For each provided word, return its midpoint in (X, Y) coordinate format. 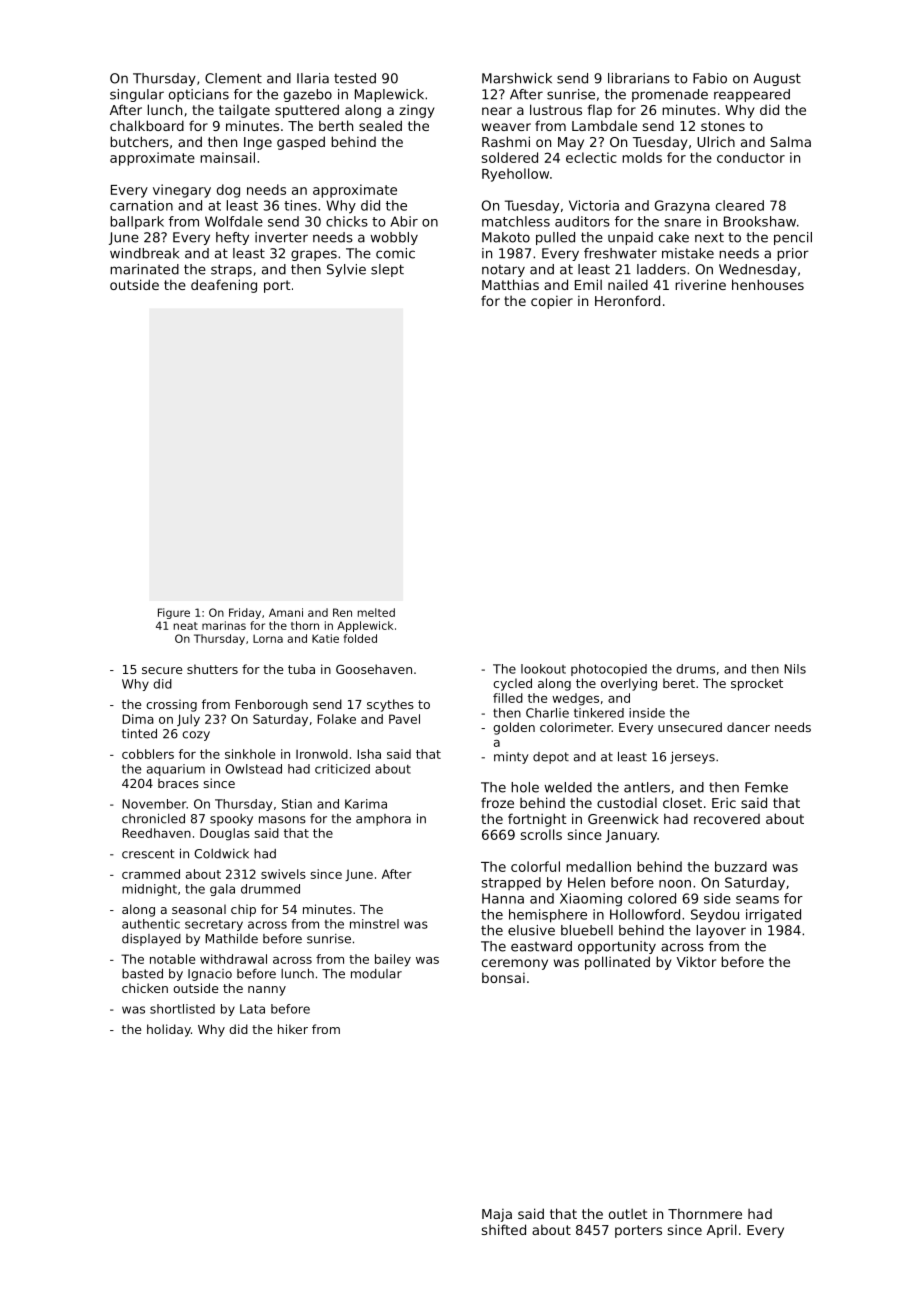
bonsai (503, 977)
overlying (629, 684)
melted (376, 612)
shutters (212, 669)
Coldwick (221, 854)
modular (376, 974)
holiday (169, 1030)
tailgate (244, 111)
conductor (751, 157)
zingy (416, 111)
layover (721, 931)
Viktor (696, 961)
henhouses (768, 284)
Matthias (510, 284)
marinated (144, 269)
